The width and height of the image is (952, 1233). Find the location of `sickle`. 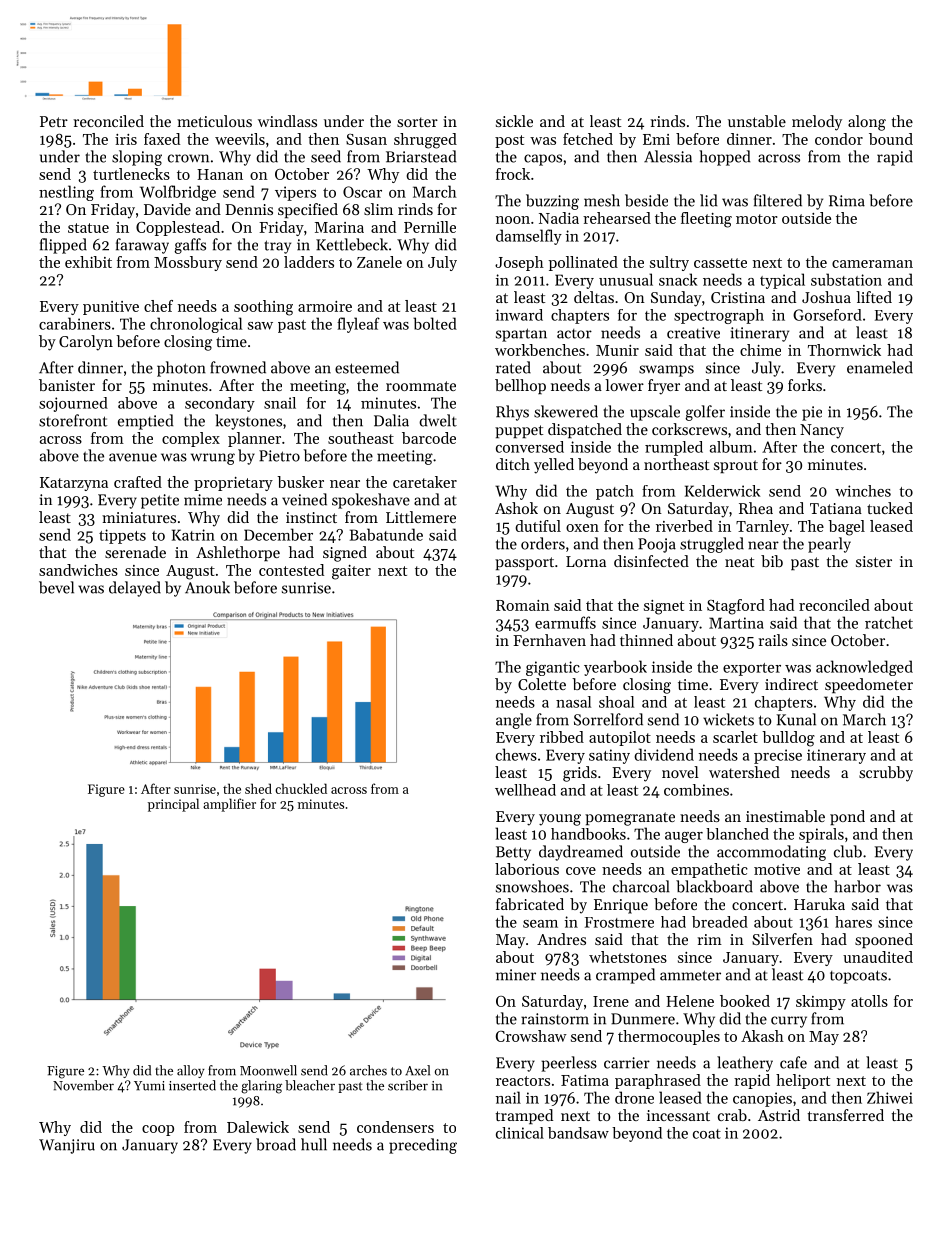

sickle is located at coordinates (514, 121).
